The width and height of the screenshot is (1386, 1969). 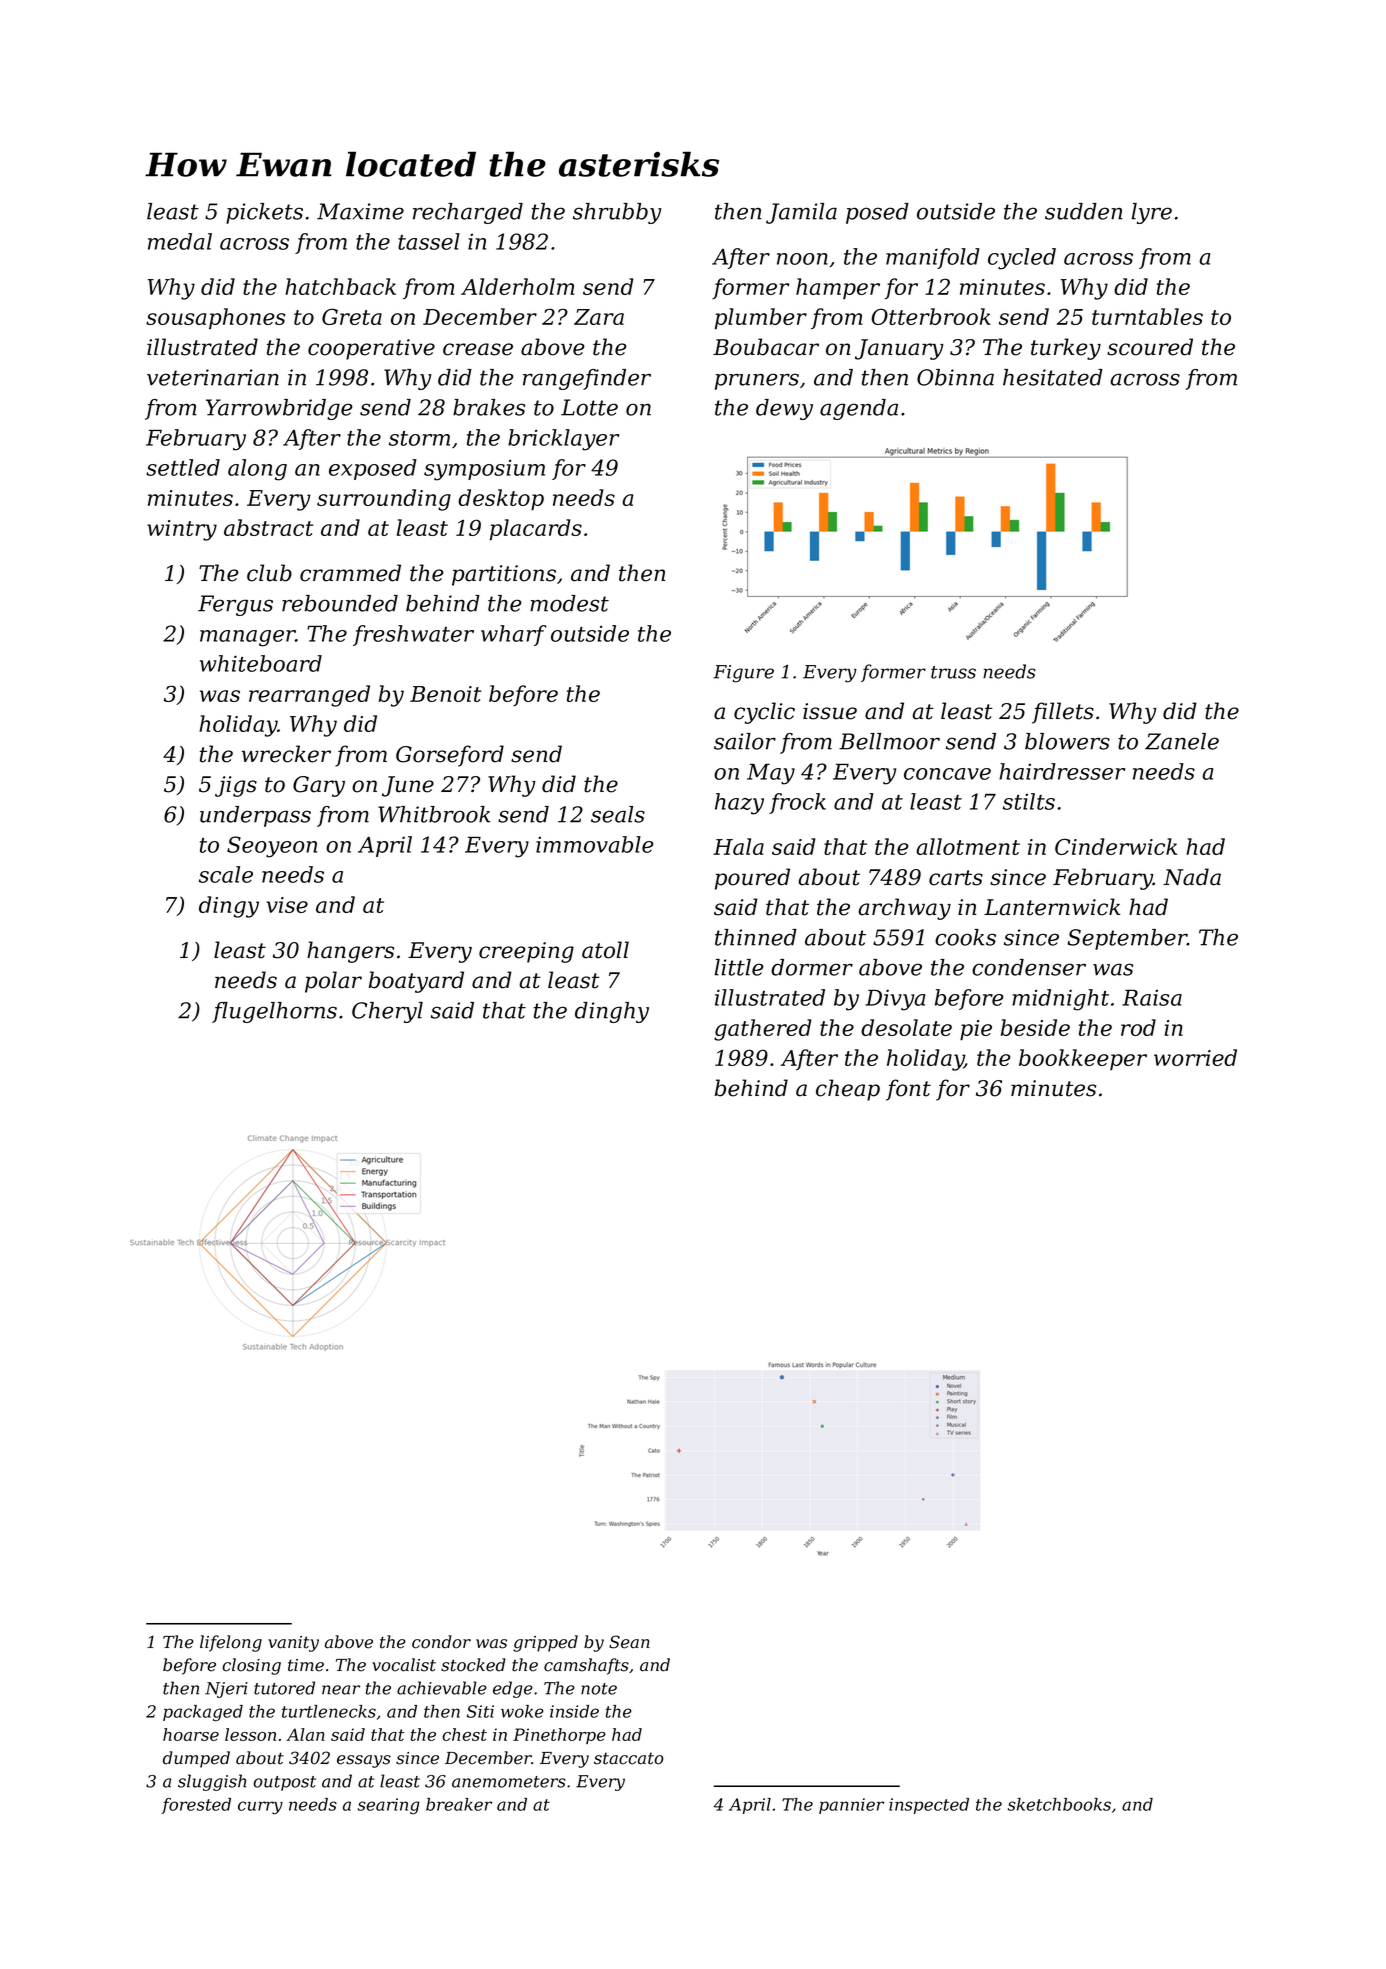 What do you see at coordinates (1151, 213) in the screenshot?
I see `lyre` at bounding box center [1151, 213].
